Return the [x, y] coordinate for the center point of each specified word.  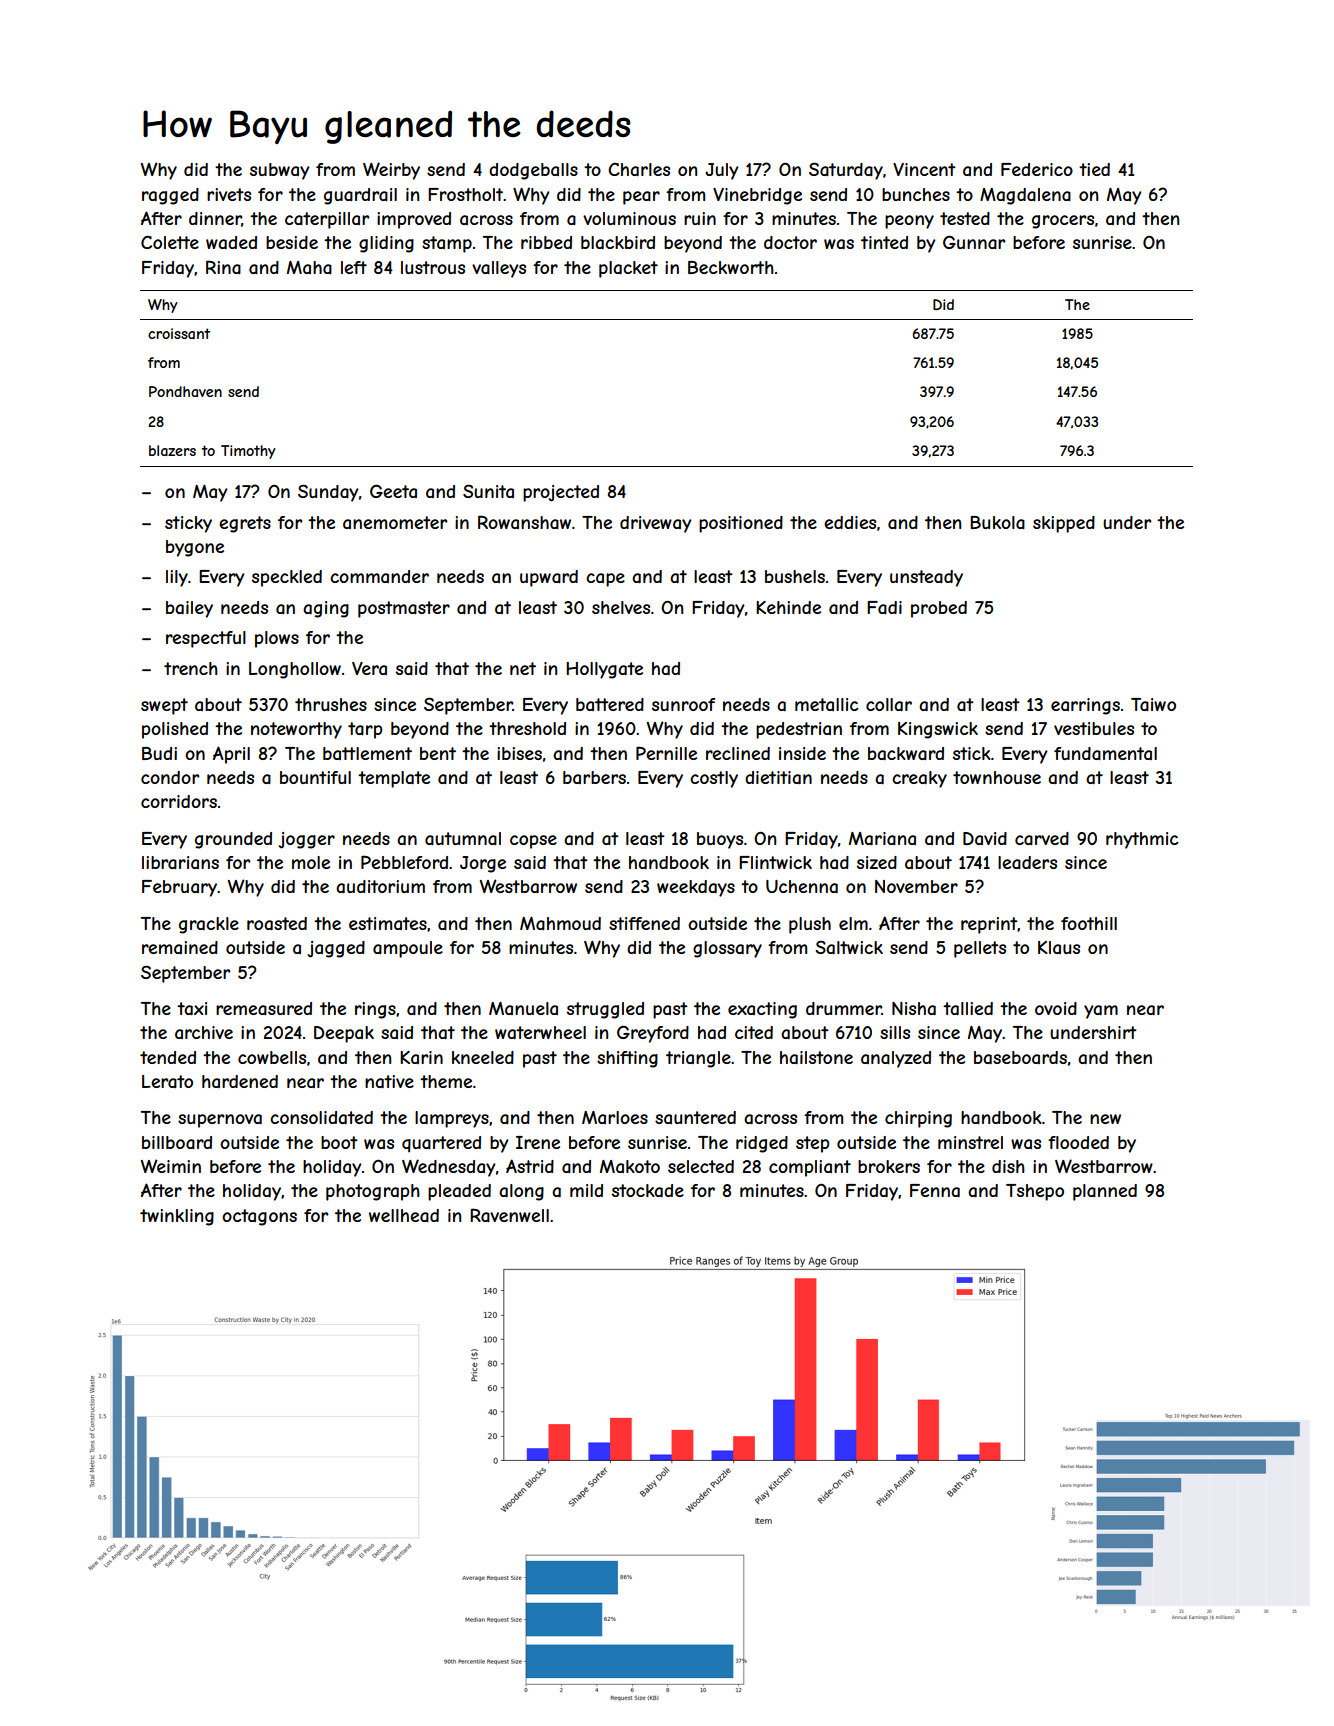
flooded [1078, 1142]
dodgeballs [533, 171]
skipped [1064, 524]
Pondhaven [185, 391]
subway [280, 171]
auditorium [380, 886]
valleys [499, 269]
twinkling [177, 1217]
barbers [594, 777]
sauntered [695, 1117]
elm [853, 923]
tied [1094, 169]
